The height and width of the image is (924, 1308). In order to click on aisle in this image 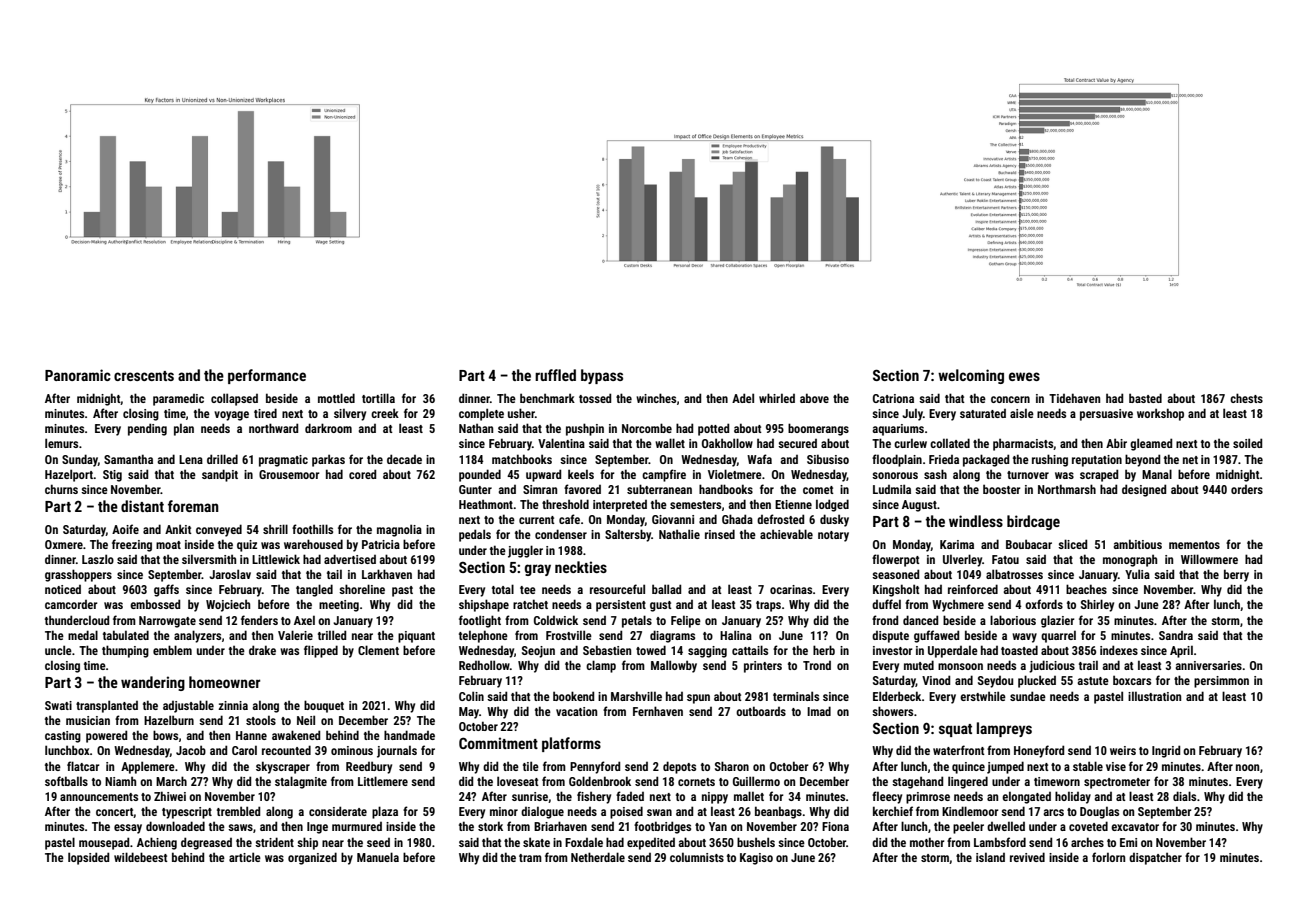, I will do `click(1022, 413)`.
